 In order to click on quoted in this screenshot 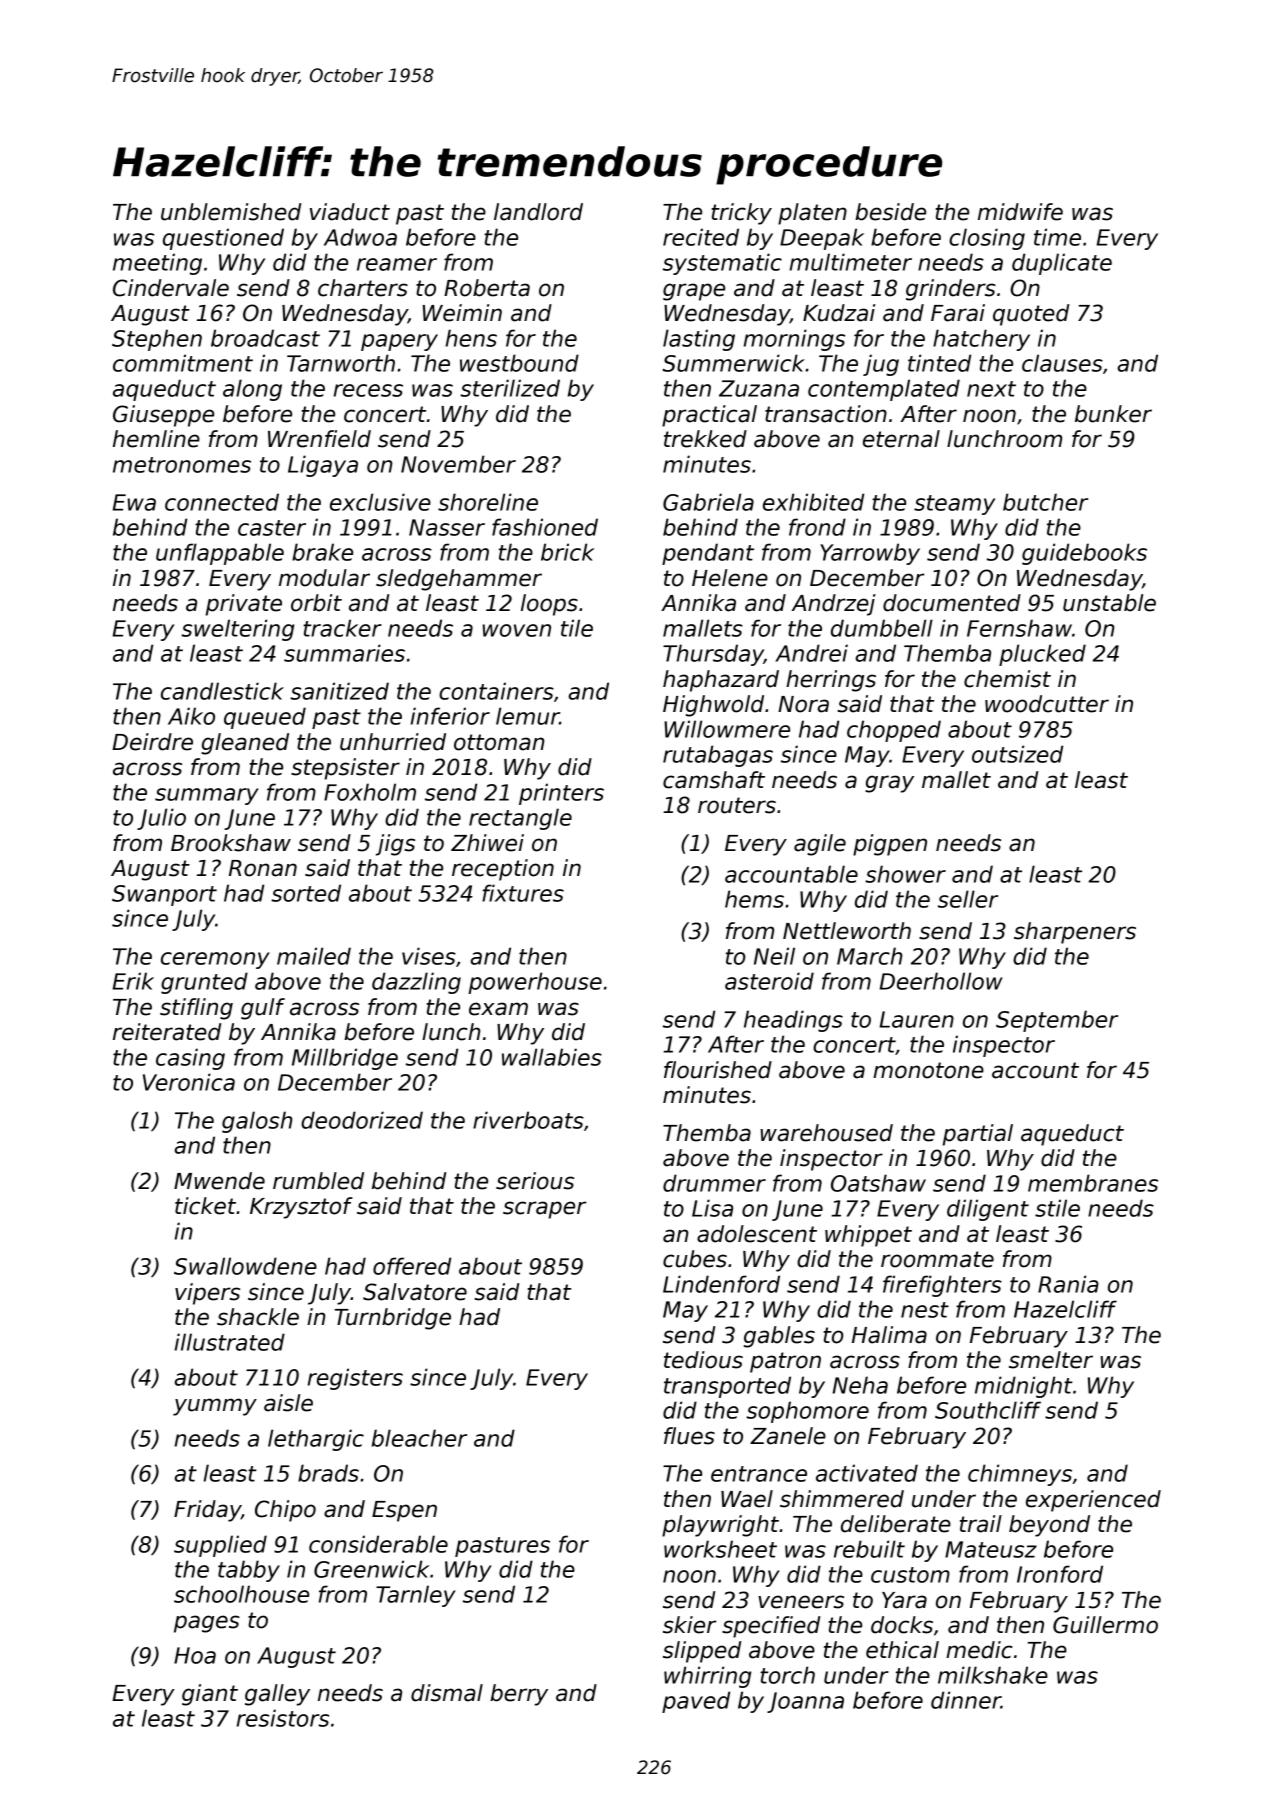, I will do `click(1031, 315)`.
